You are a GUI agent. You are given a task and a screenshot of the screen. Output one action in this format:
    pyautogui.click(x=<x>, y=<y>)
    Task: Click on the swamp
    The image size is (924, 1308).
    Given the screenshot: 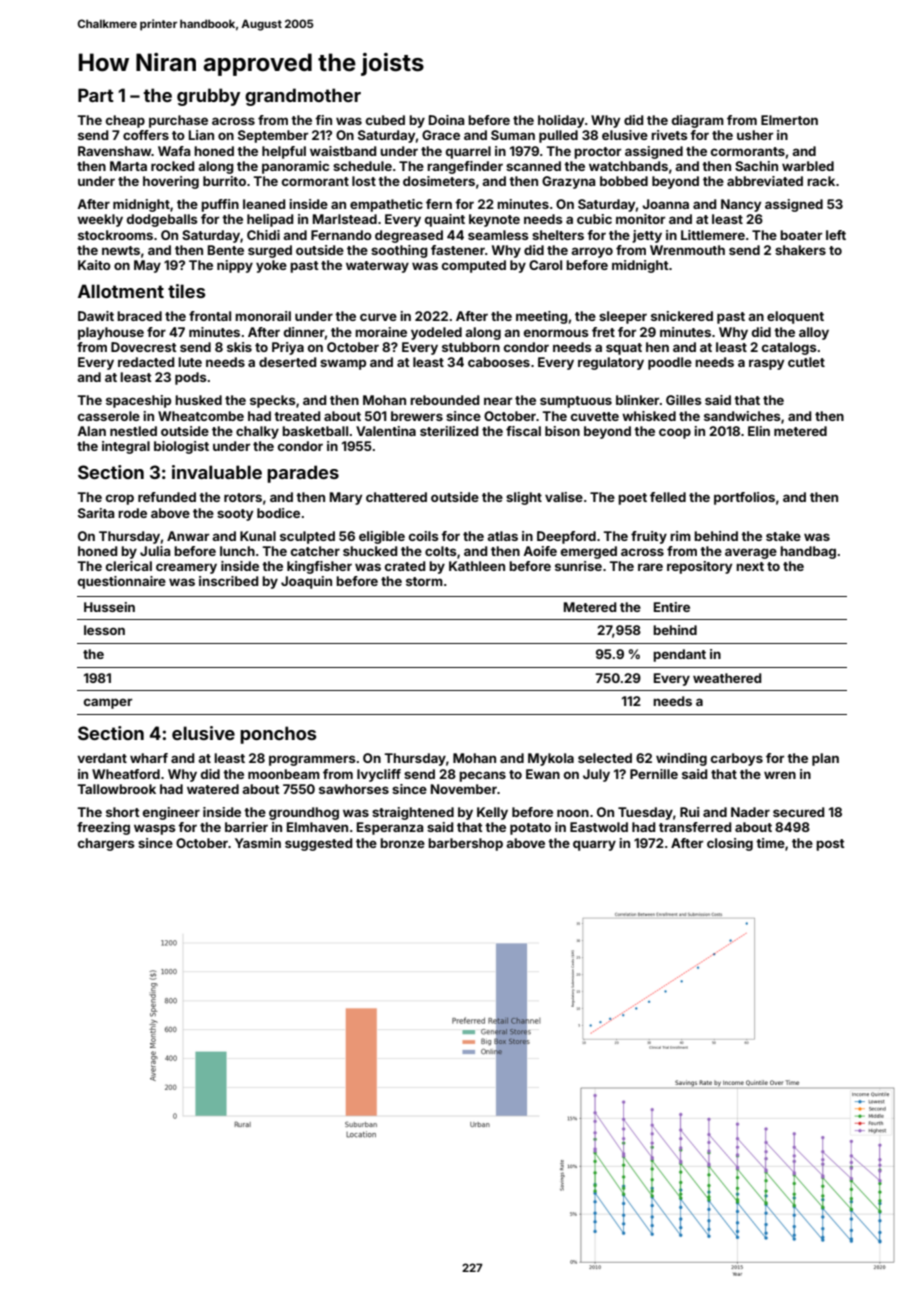 What is the action you would take?
    pyautogui.click(x=343, y=364)
